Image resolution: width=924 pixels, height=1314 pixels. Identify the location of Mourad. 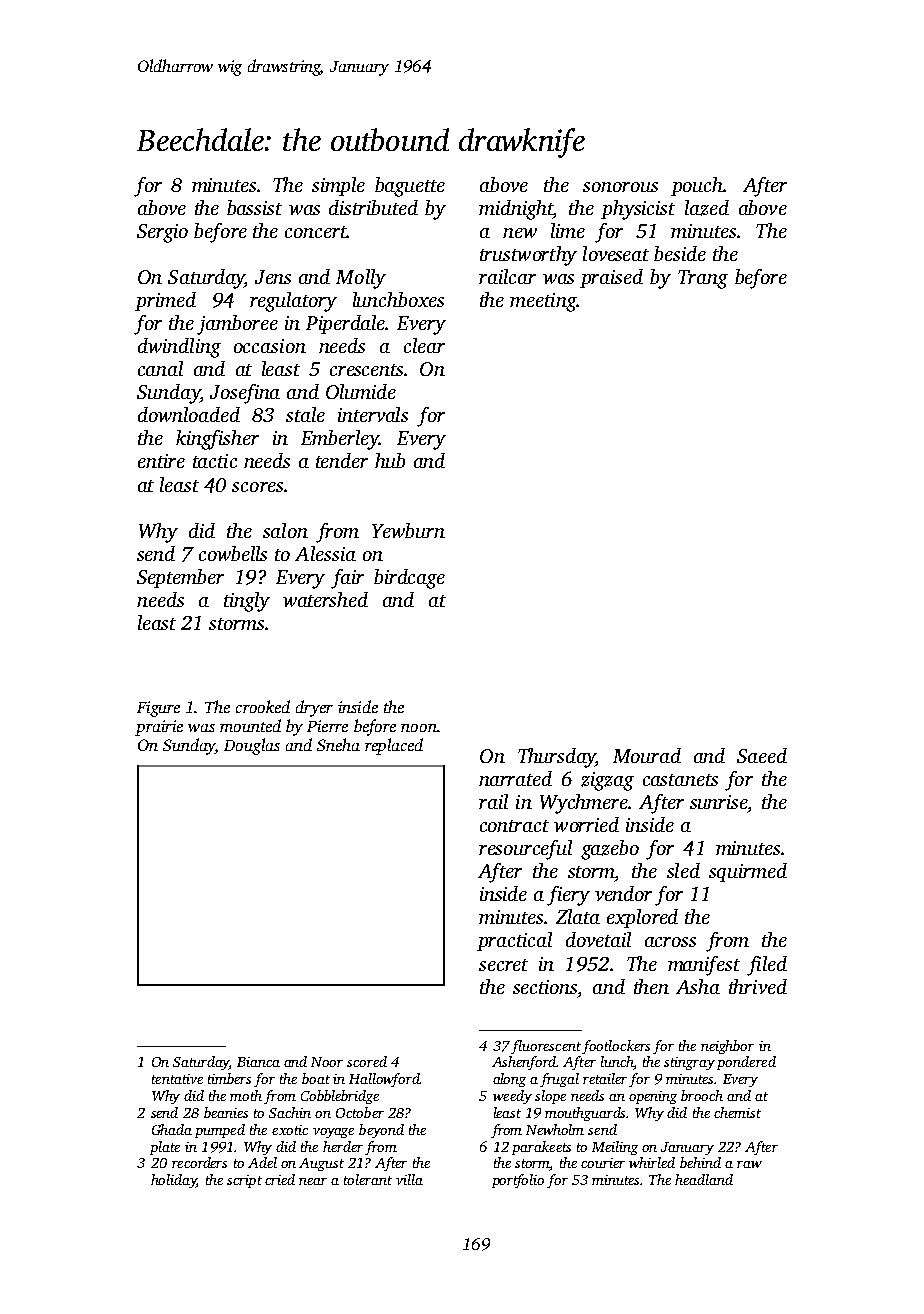
(647, 755).
